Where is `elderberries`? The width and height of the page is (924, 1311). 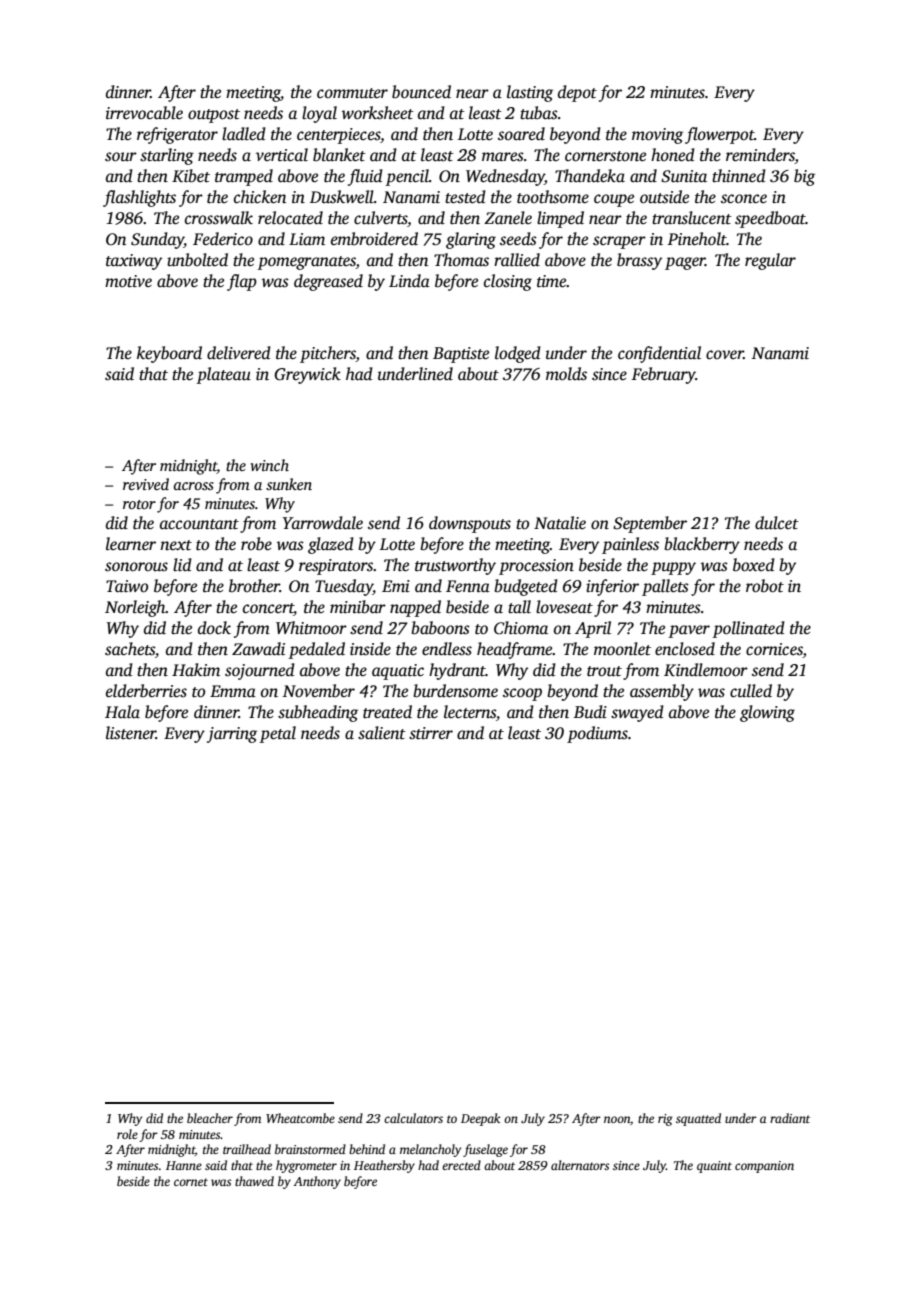 elderberries is located at coordinates (146, 691).
